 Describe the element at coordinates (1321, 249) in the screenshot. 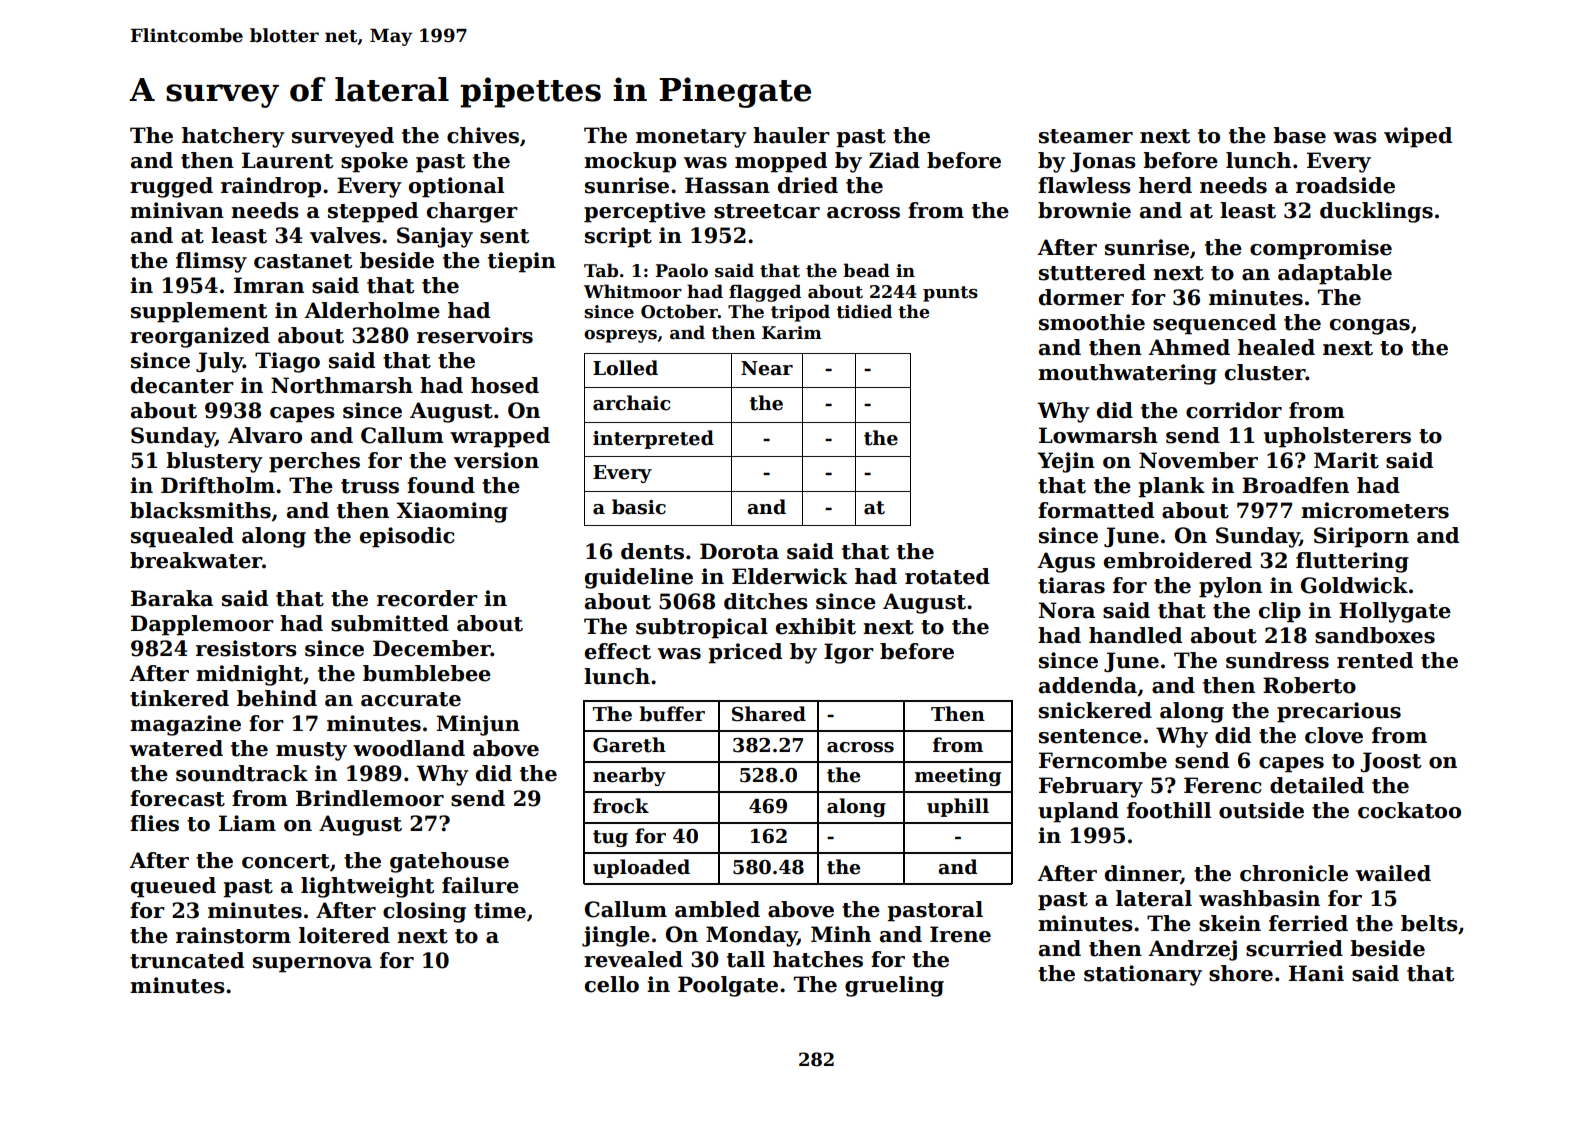

I see `compromise` at that location.
